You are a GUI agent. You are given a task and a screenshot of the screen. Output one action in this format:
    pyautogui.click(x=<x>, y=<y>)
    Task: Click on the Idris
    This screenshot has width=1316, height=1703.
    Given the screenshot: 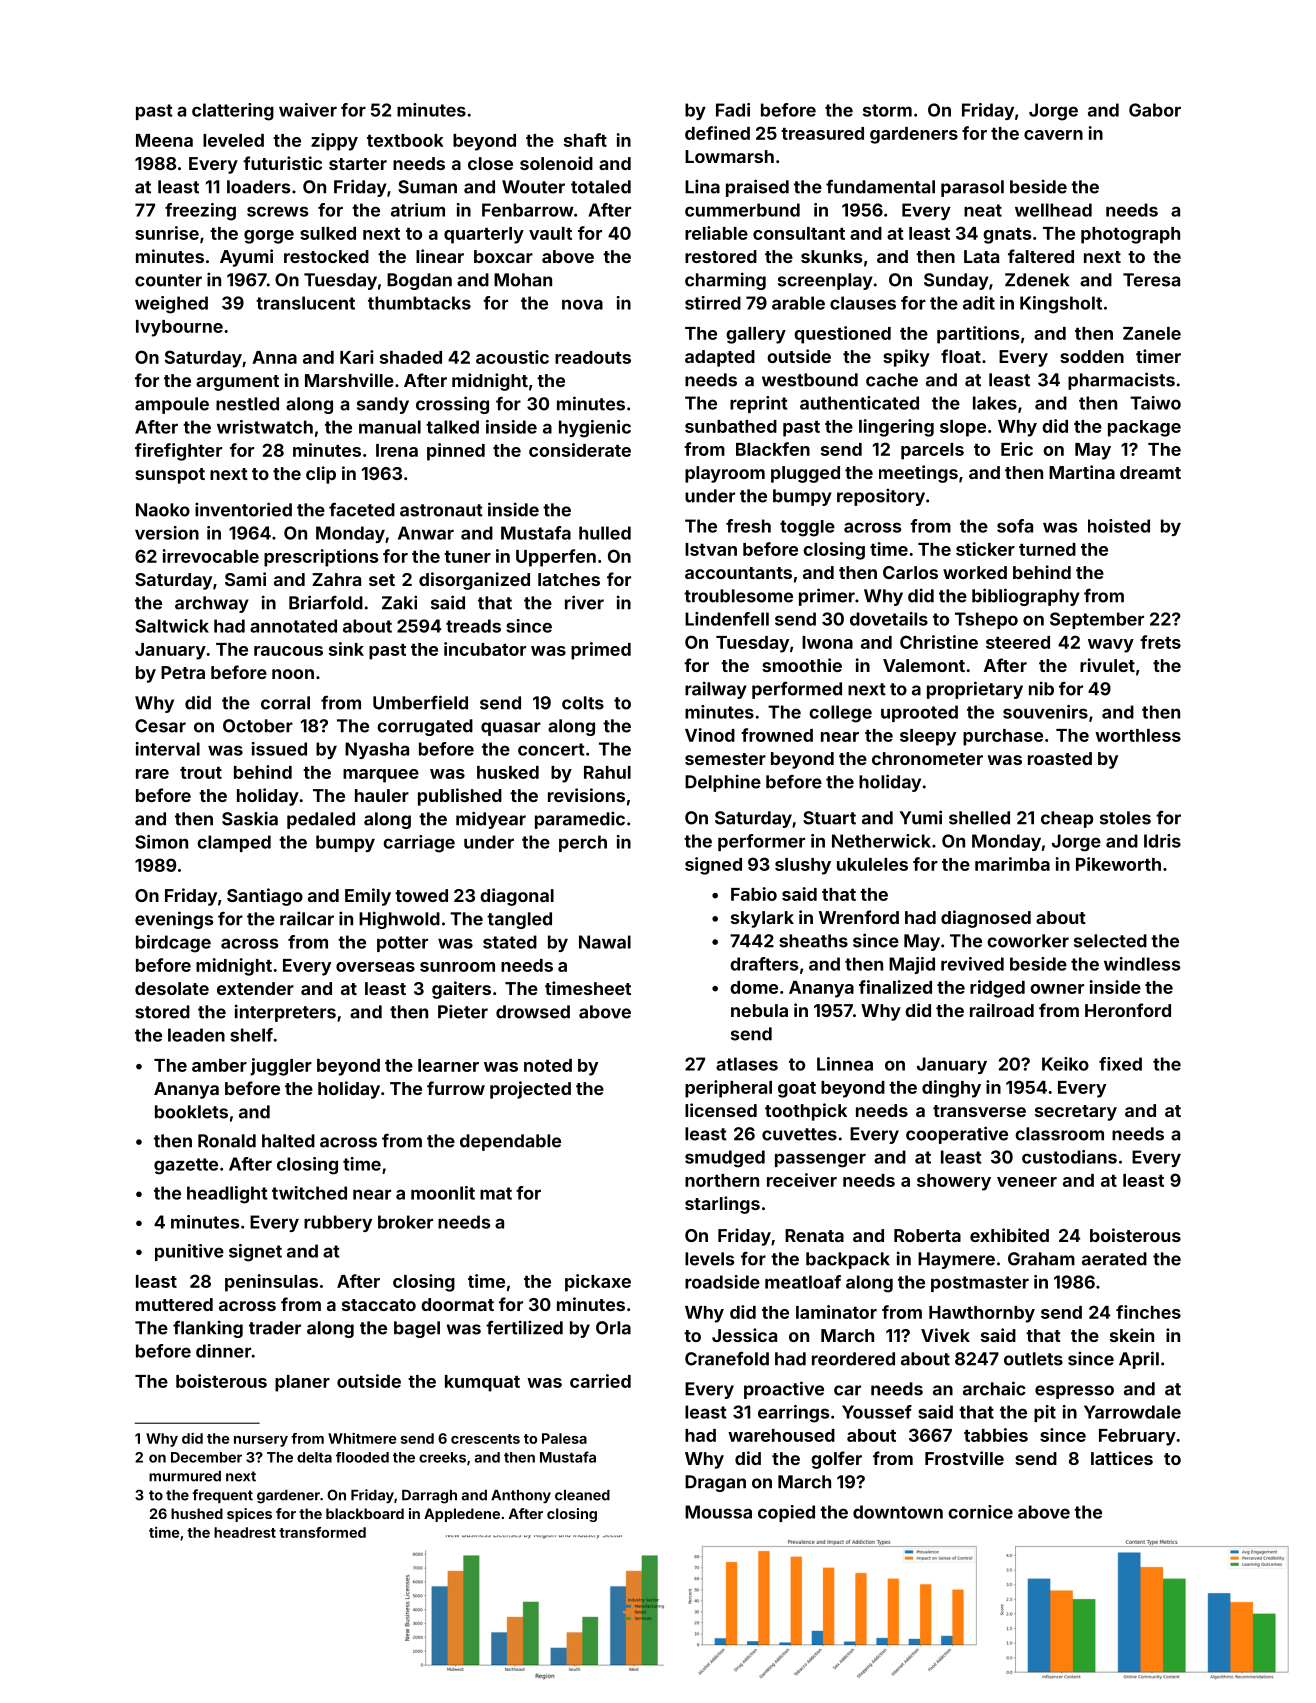 What is the action you would take?
    pyautogui.click(x=1162, y=841)
